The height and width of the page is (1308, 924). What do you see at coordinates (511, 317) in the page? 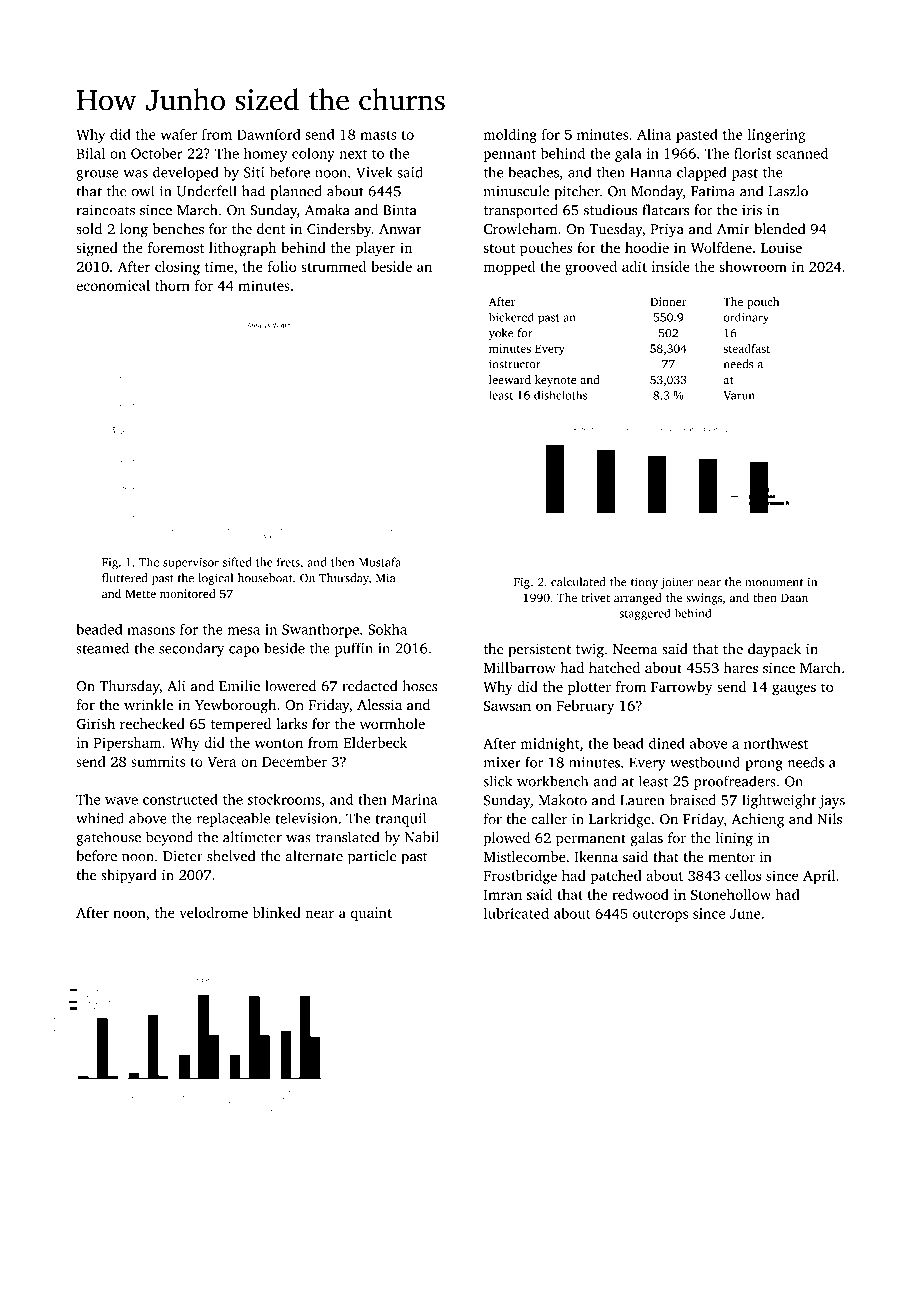
I see `bickered` at bounding box center [511, 317].
